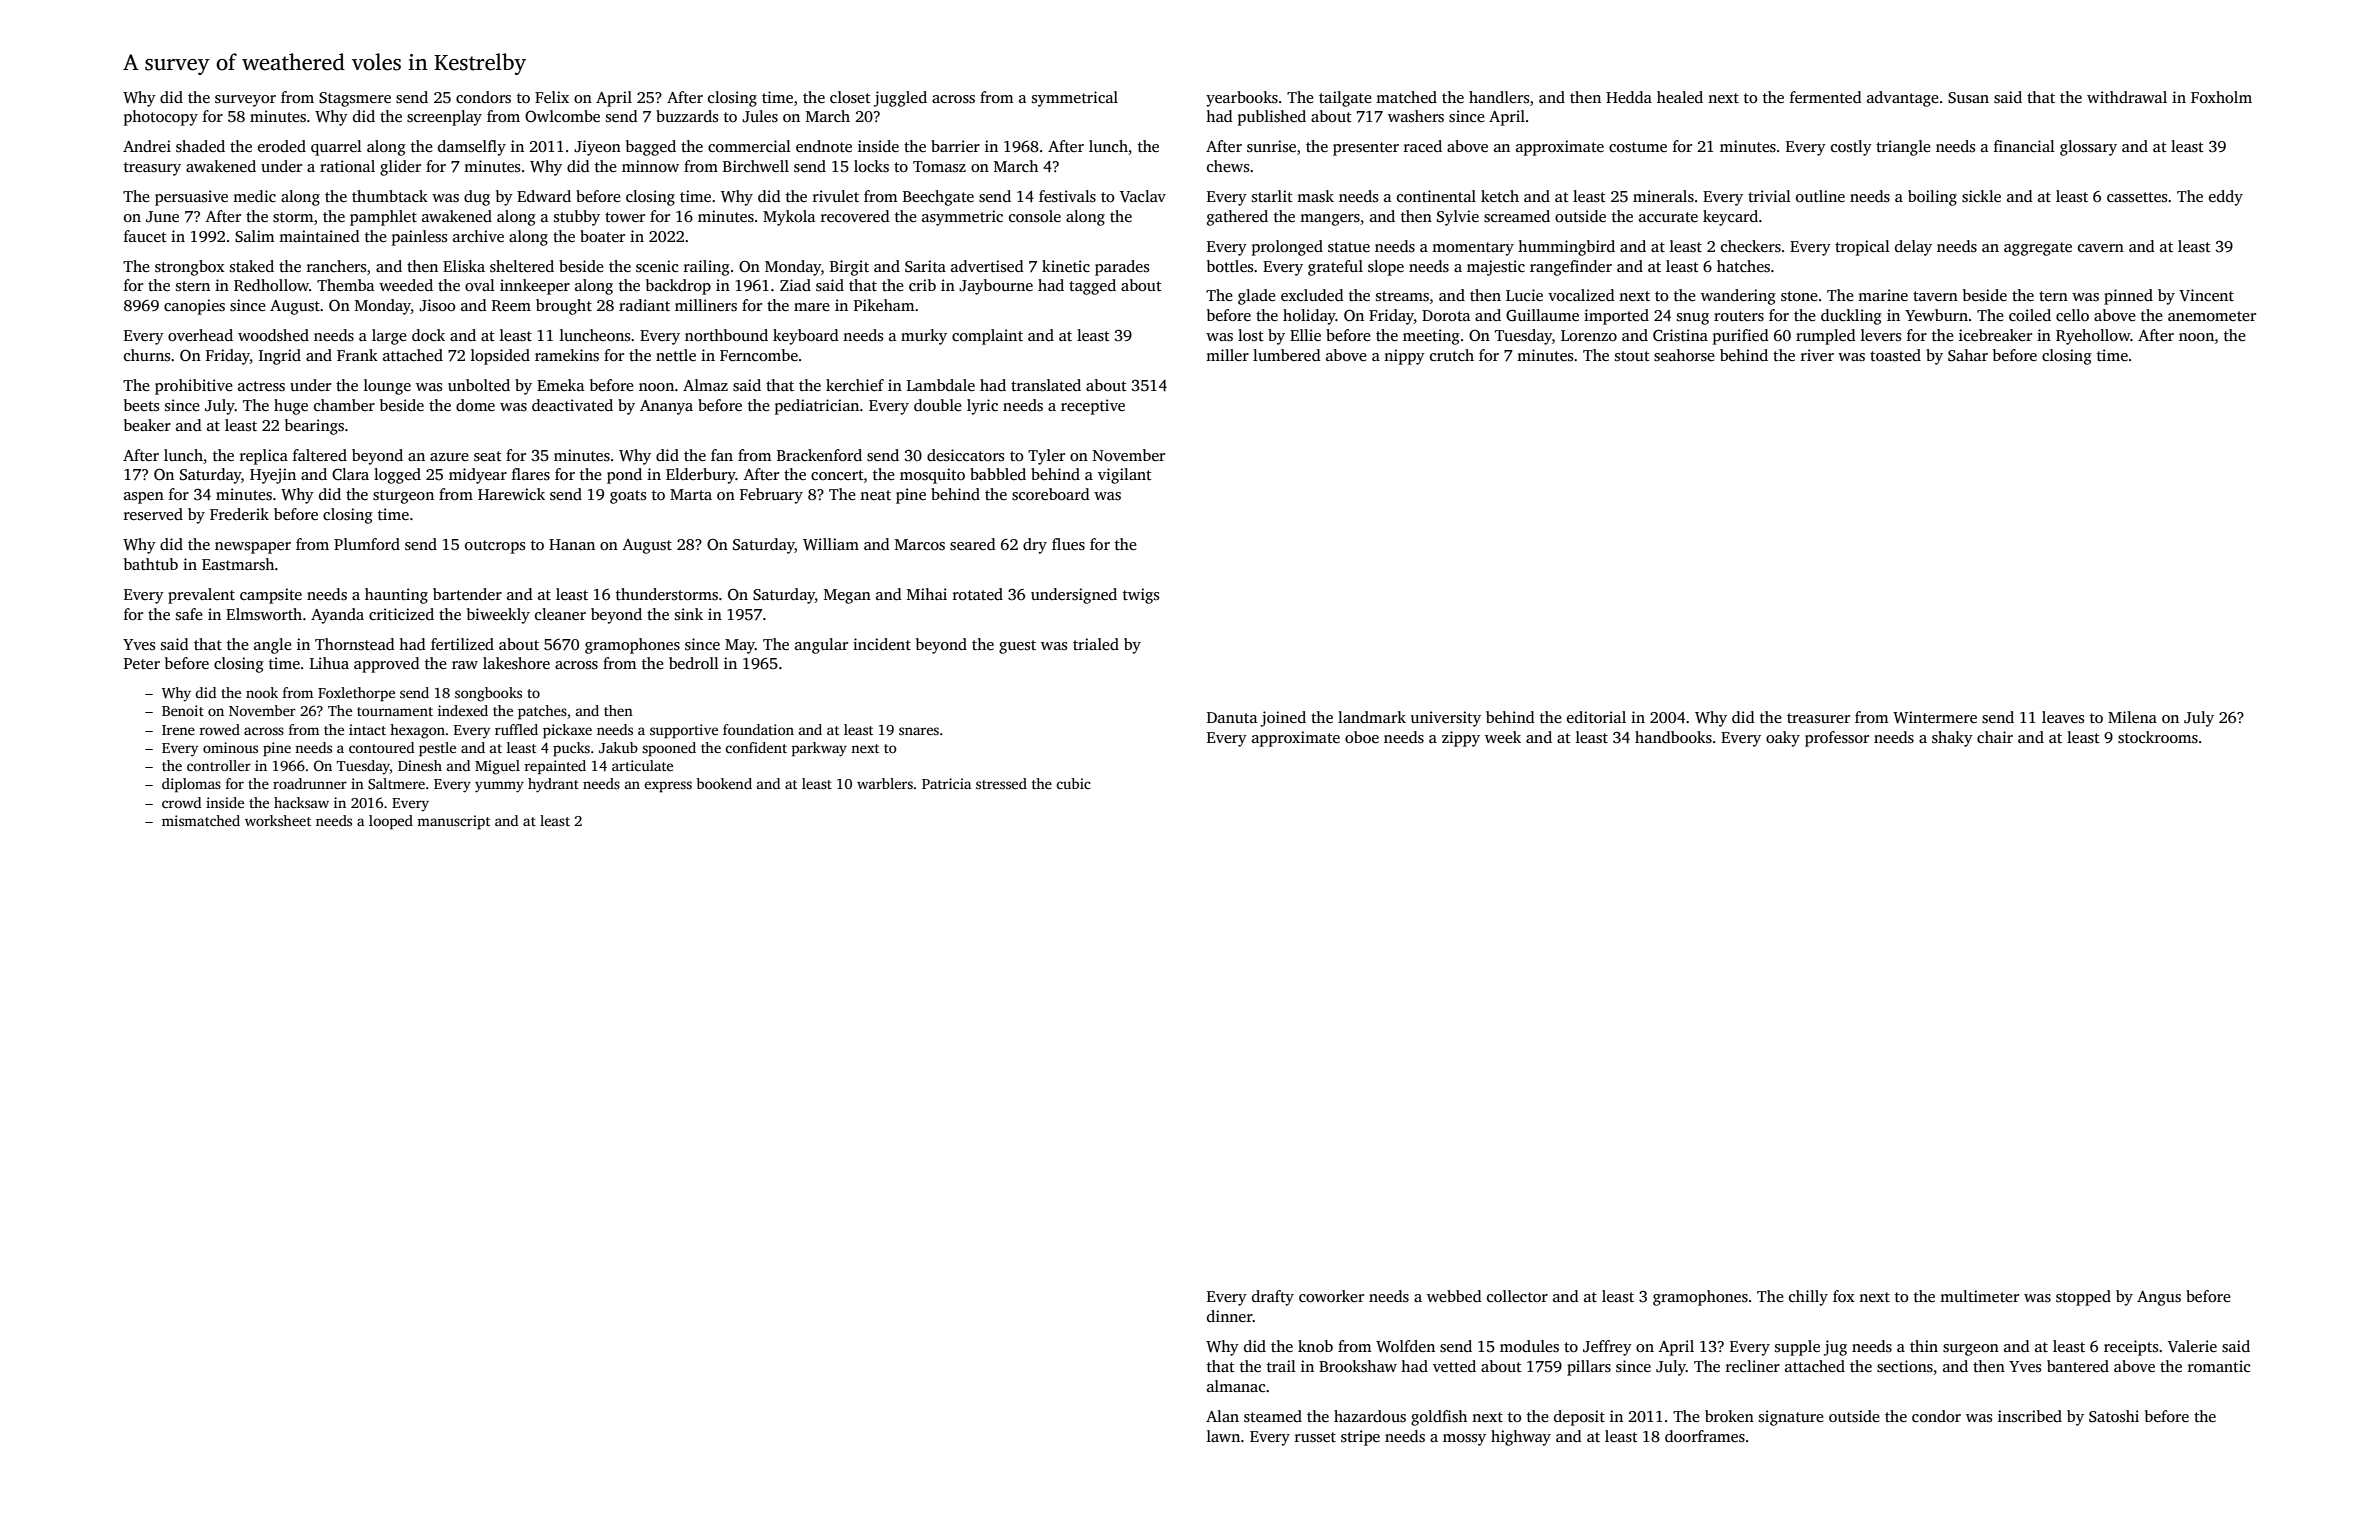  What do you see at coordinates (278, 820) in the screenshot?
I see `worksheet` at bounding box center [278, 820].
